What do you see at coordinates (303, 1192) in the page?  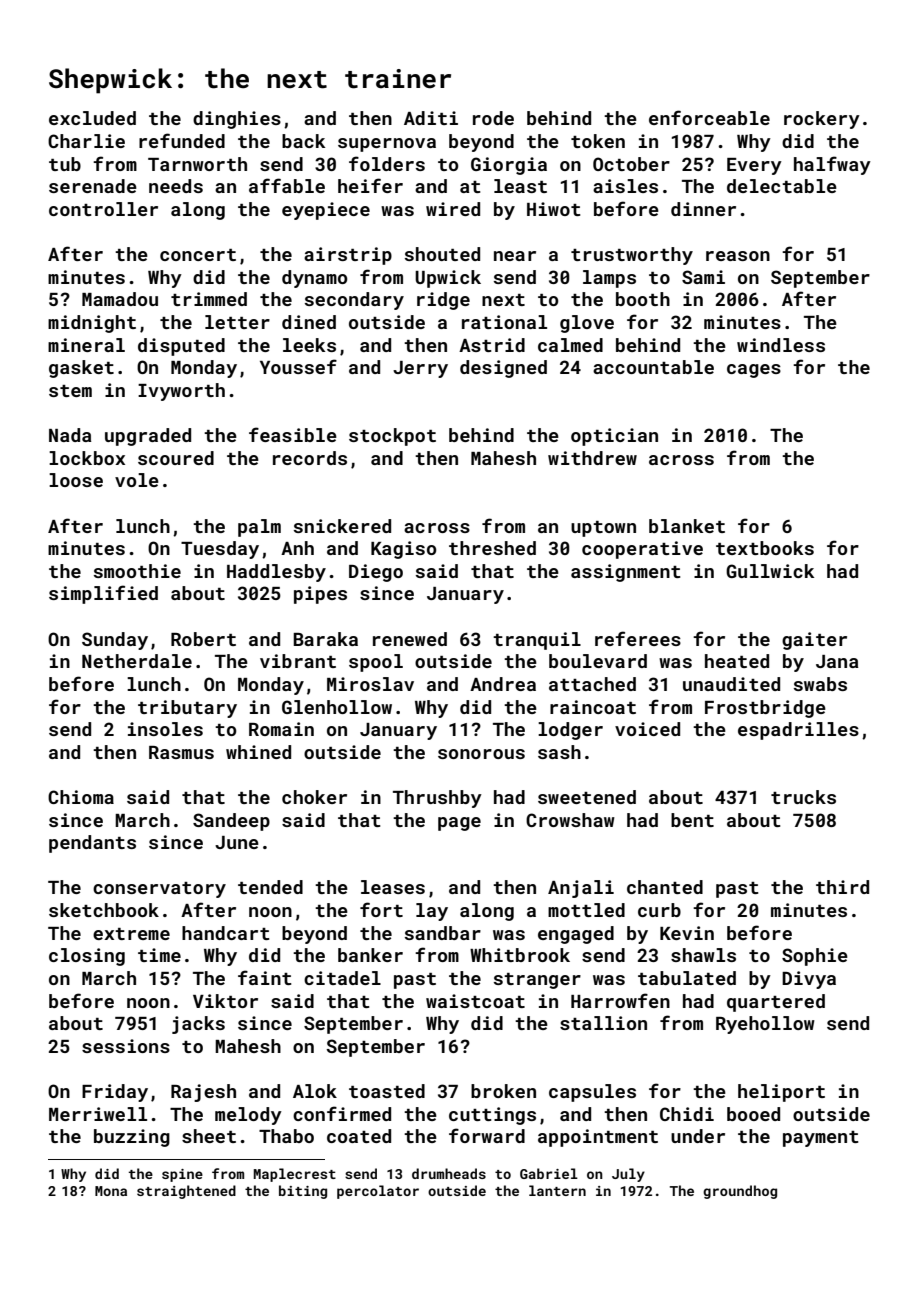 I see `biting` at bounding box center [303, 1192].
